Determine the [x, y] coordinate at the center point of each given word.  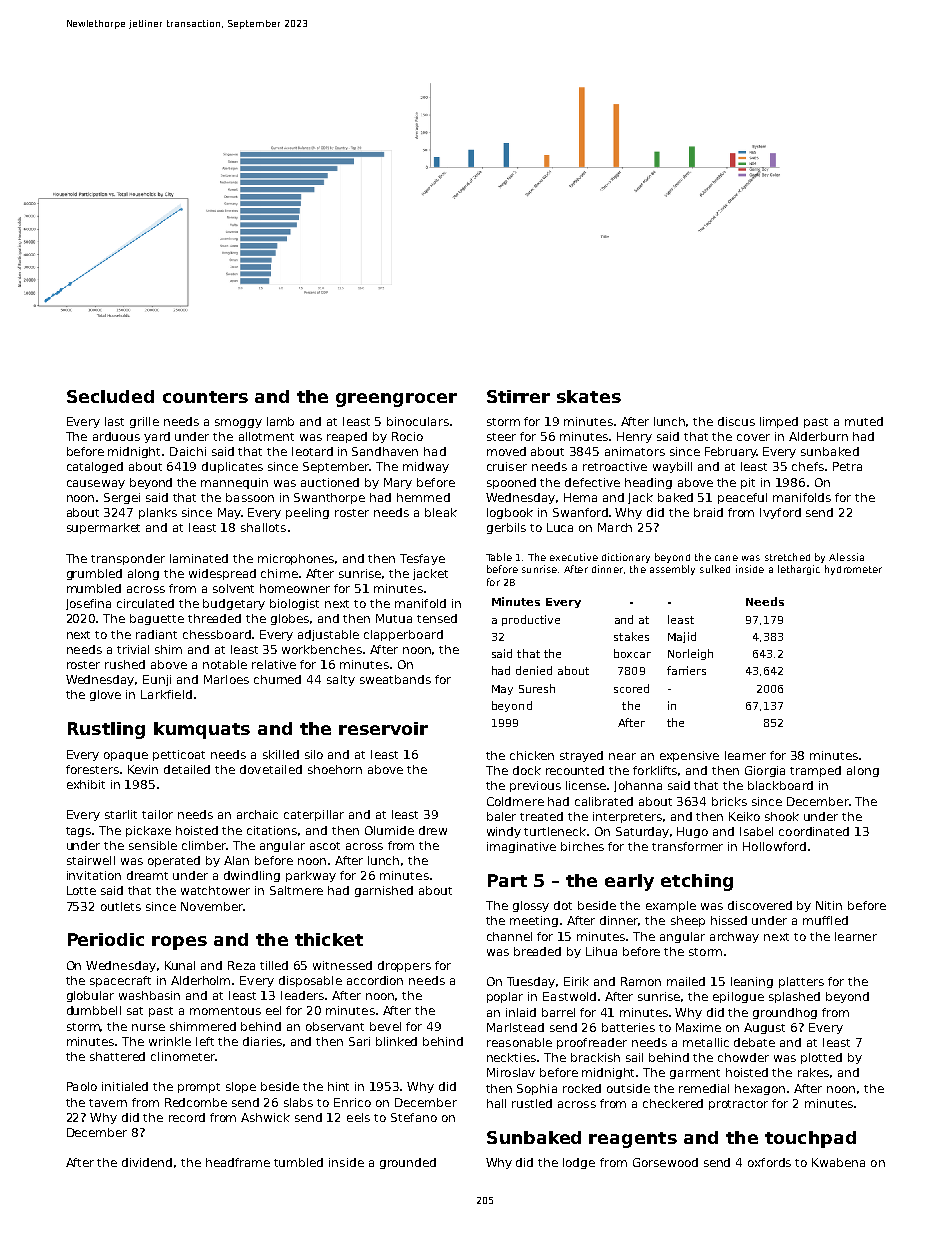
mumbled [94, 588]
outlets [121, 906]
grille [144, 422]
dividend [147, 1162]
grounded [408, 1163]
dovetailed [271, 769]
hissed [729, 920]
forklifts [656, 771]
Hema [580, 497]
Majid [682, 637]
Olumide [389, 830]
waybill [672, 467]
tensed [437, 618]
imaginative [521, 847]
